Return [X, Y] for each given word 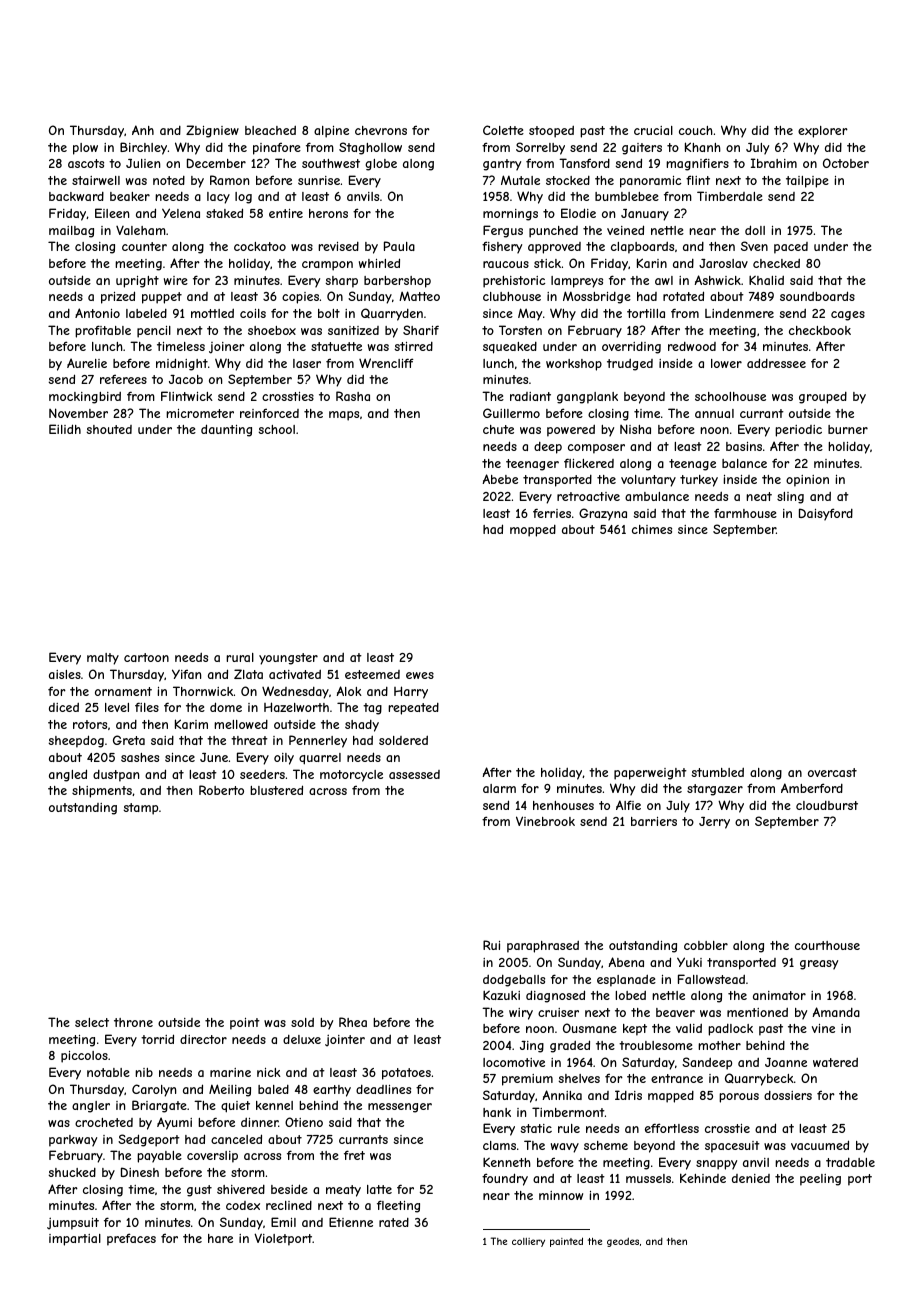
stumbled [717, 772]
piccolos [84, 1057]
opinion [807, 481]
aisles [65, 674]
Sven [754, 246]
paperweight [650, 774]
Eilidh [65, 429]
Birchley [143, 148]
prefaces [131, 1239]
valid [689, 1028]
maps [344, 416]
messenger [400, 1108]
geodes [623, 1242]
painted [566, 1242]
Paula [399, 246]
